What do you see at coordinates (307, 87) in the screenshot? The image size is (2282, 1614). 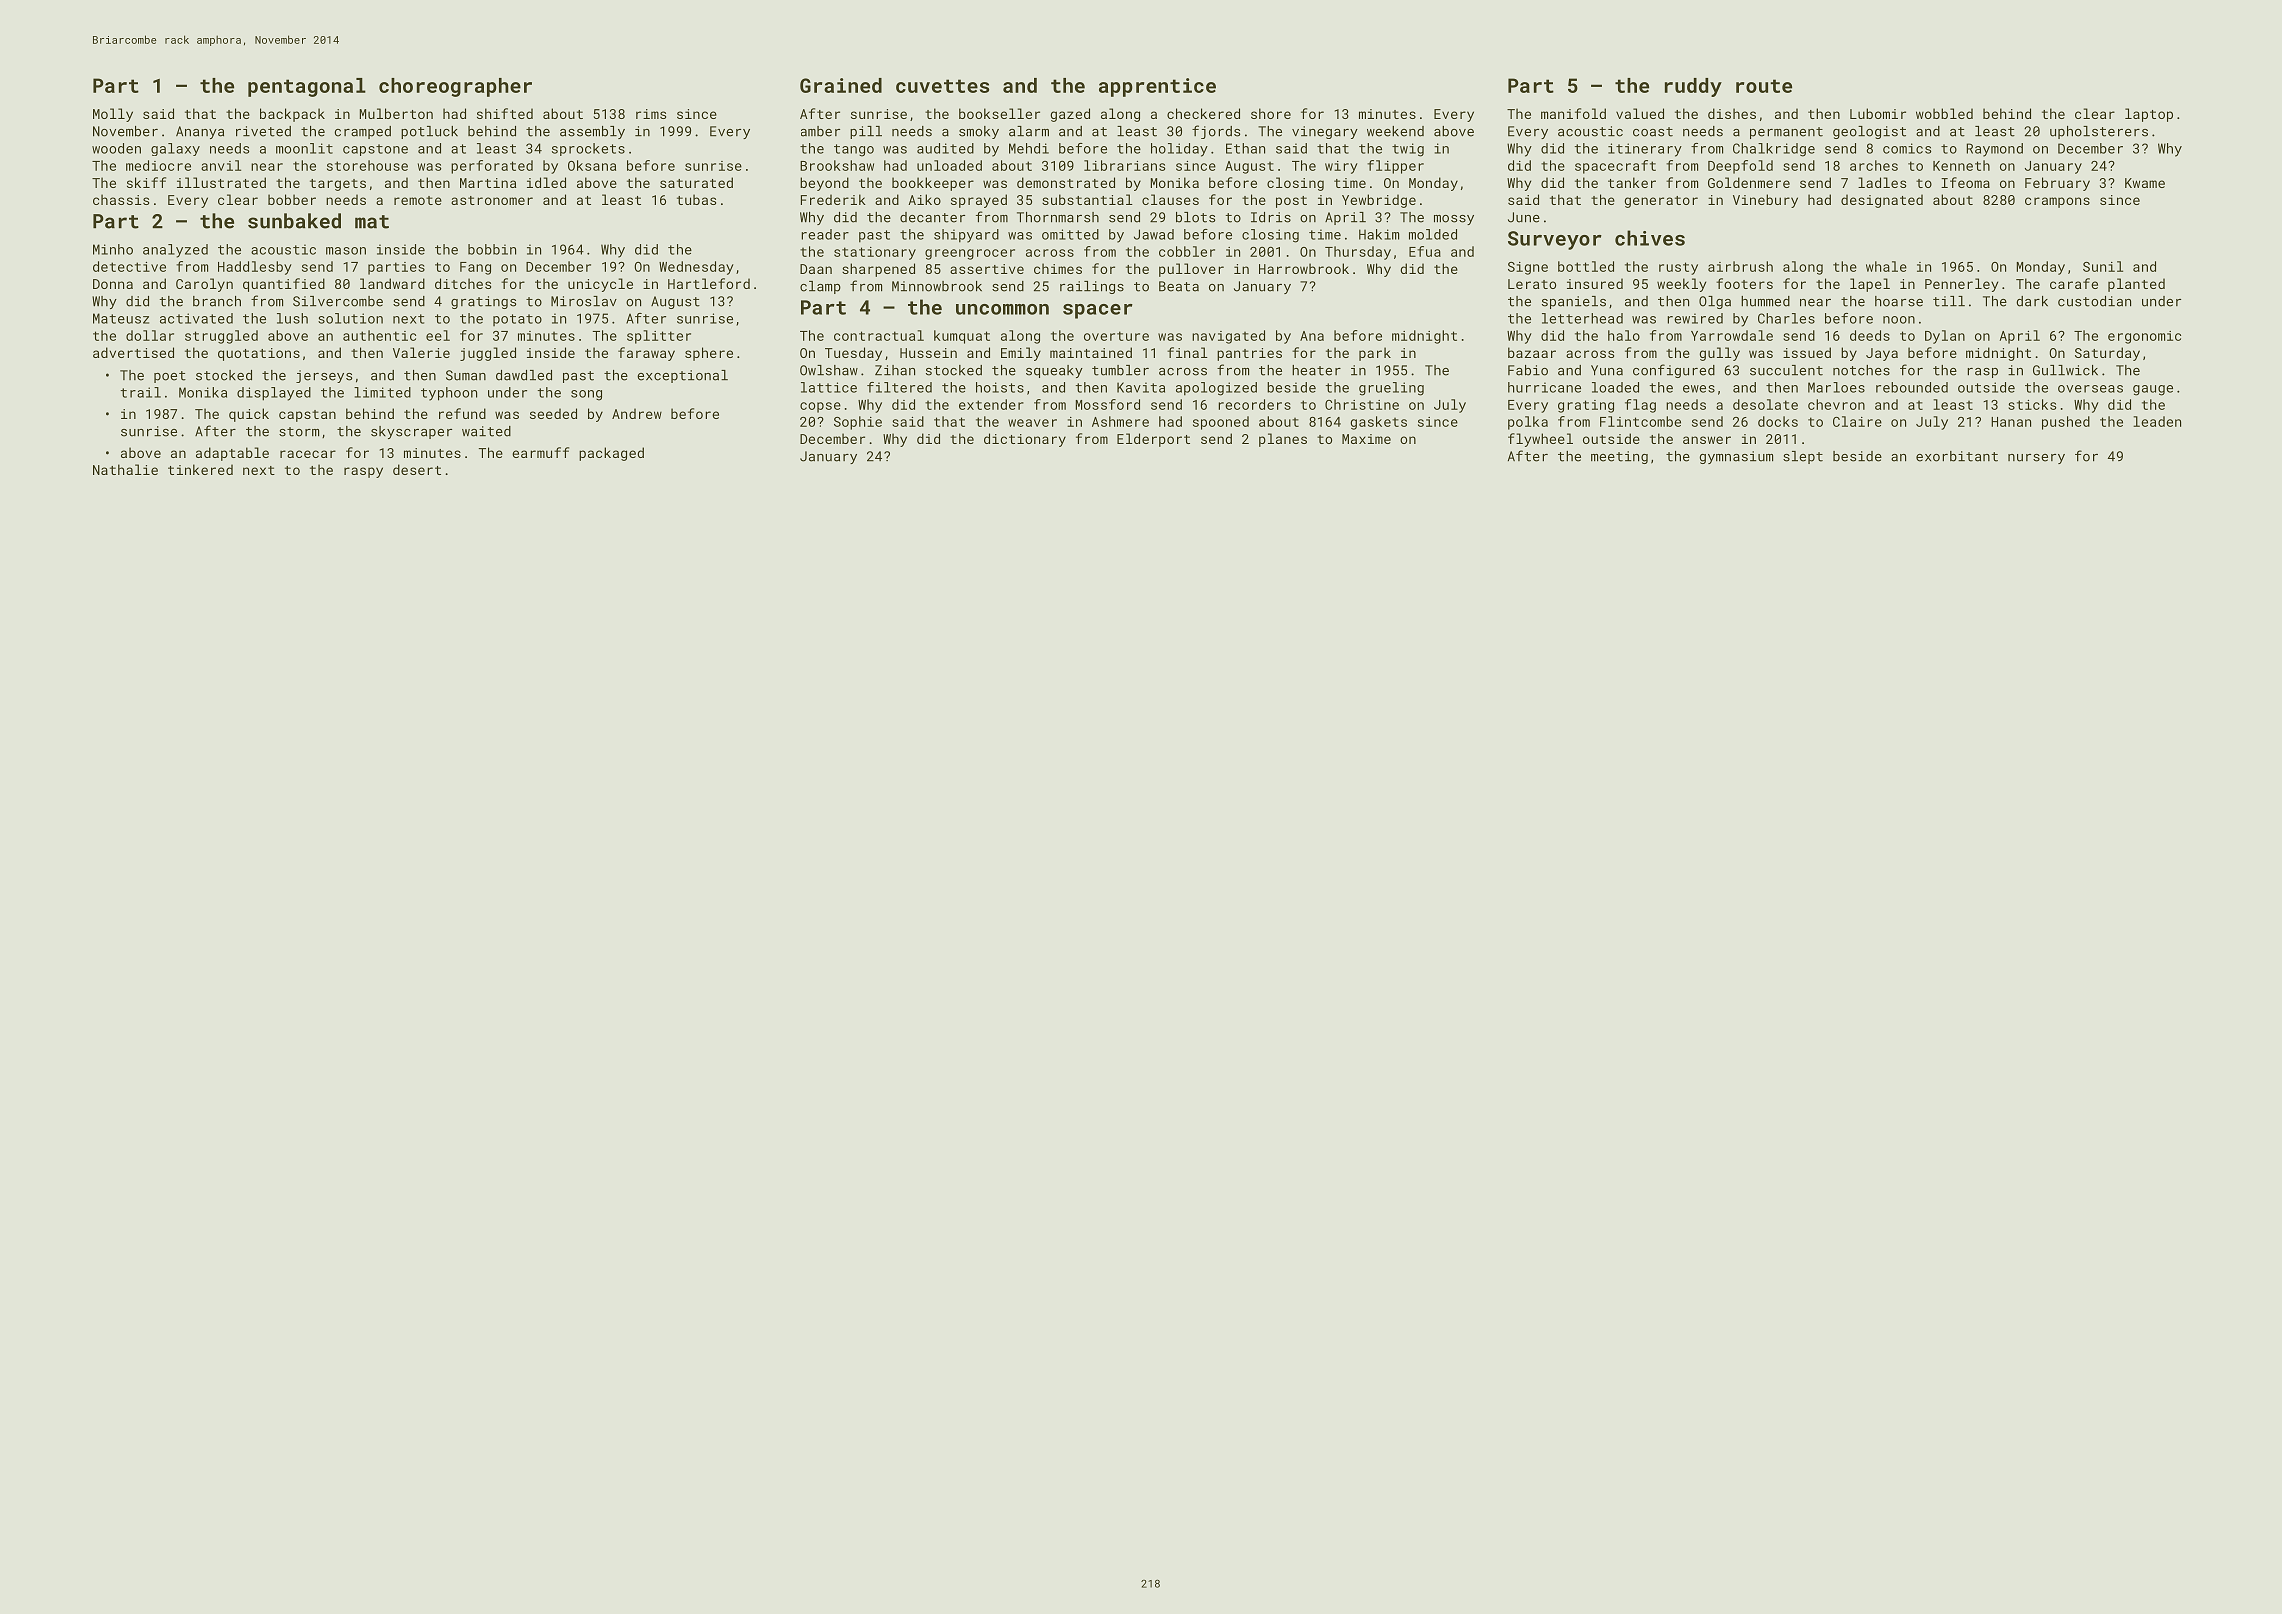 I see `pentagonal` at bounding box center [307, 87].
